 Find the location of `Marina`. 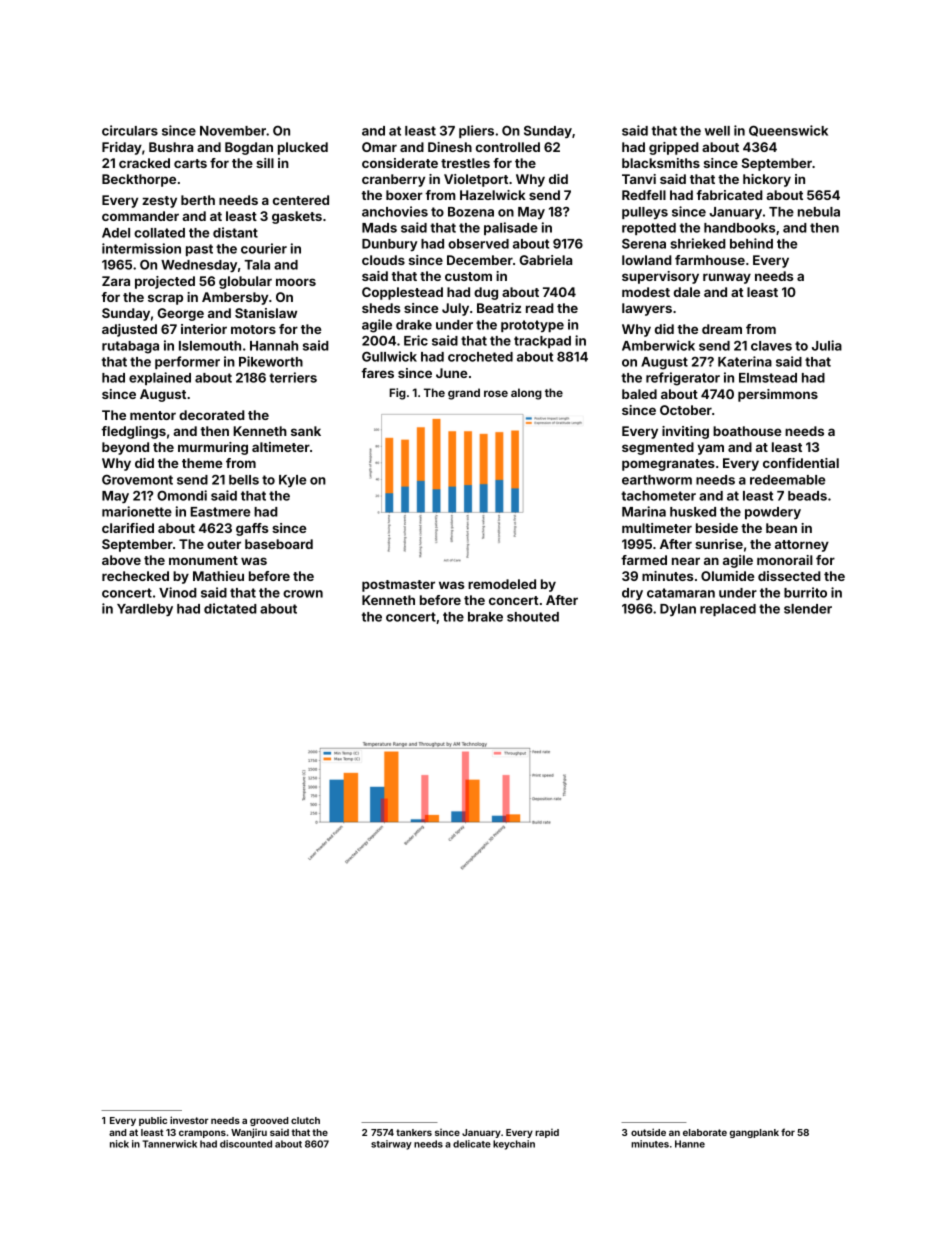

Marina is located at coordinates (644, 511).
